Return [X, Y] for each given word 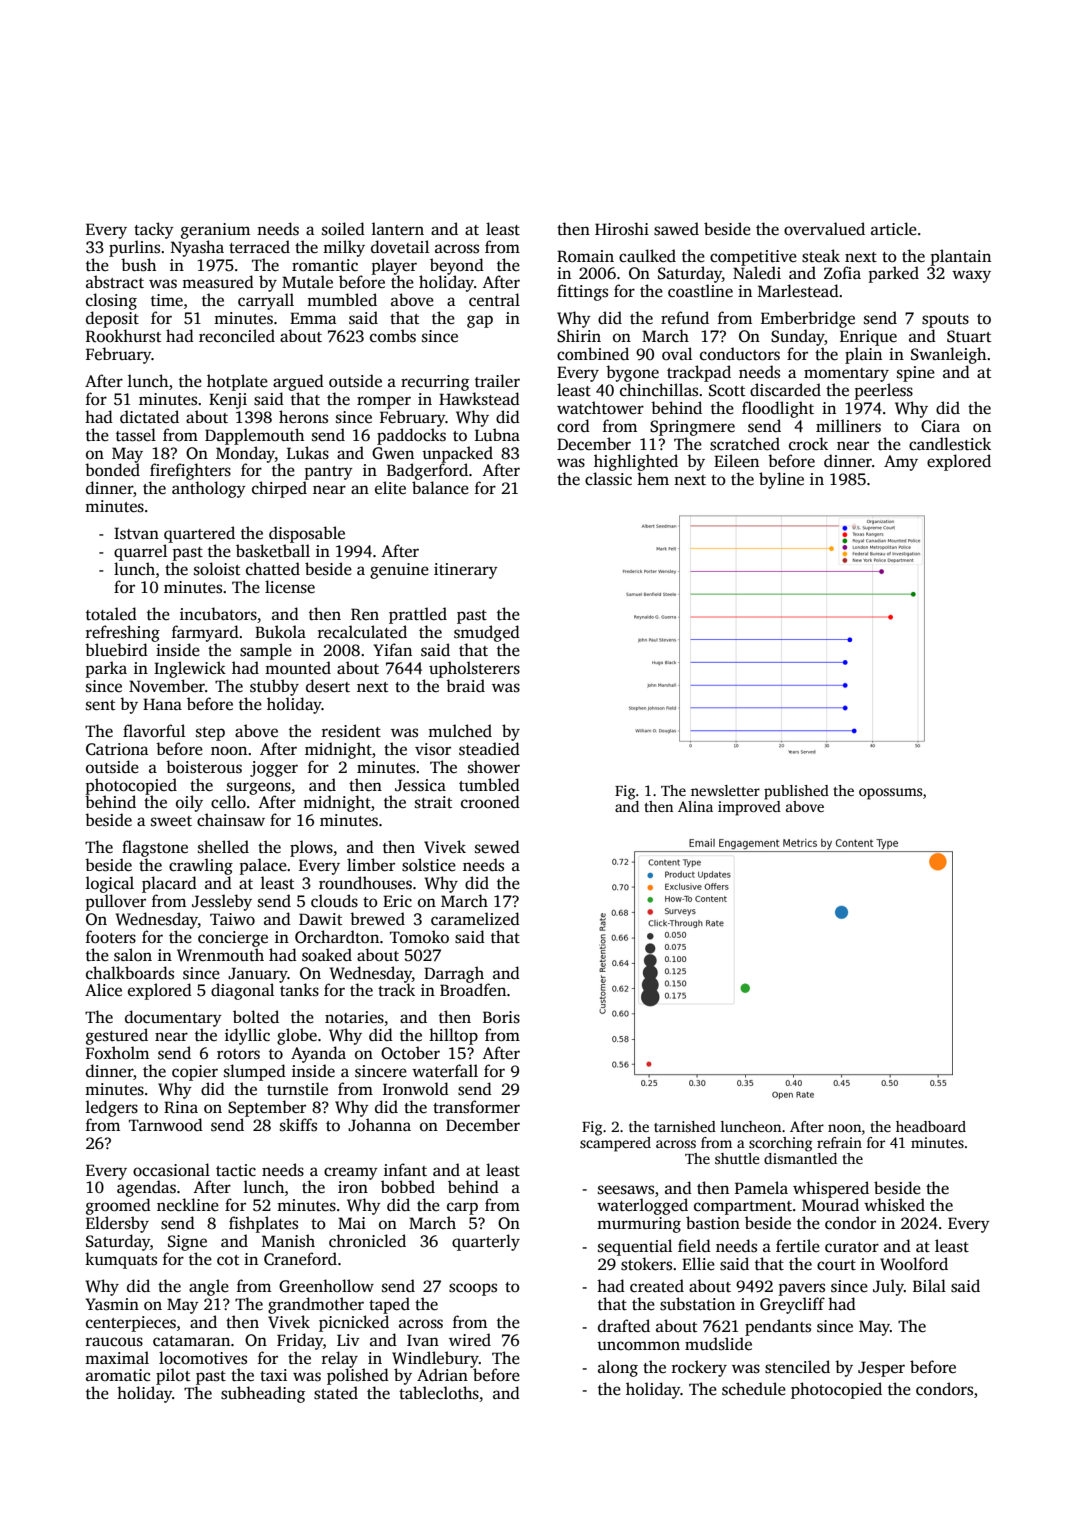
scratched [745, 444]
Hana [162, 704]
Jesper [881, 1369]
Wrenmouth [220, 954]
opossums [890, 794]
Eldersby [117, 1224]
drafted [624, 1326]
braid [465, 686]
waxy [971, 276]
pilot [173, 1376]
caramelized [475, 918]
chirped [279, 489]
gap [480, 321]
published [796, 792]
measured [218, 282]
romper [384, 402]
